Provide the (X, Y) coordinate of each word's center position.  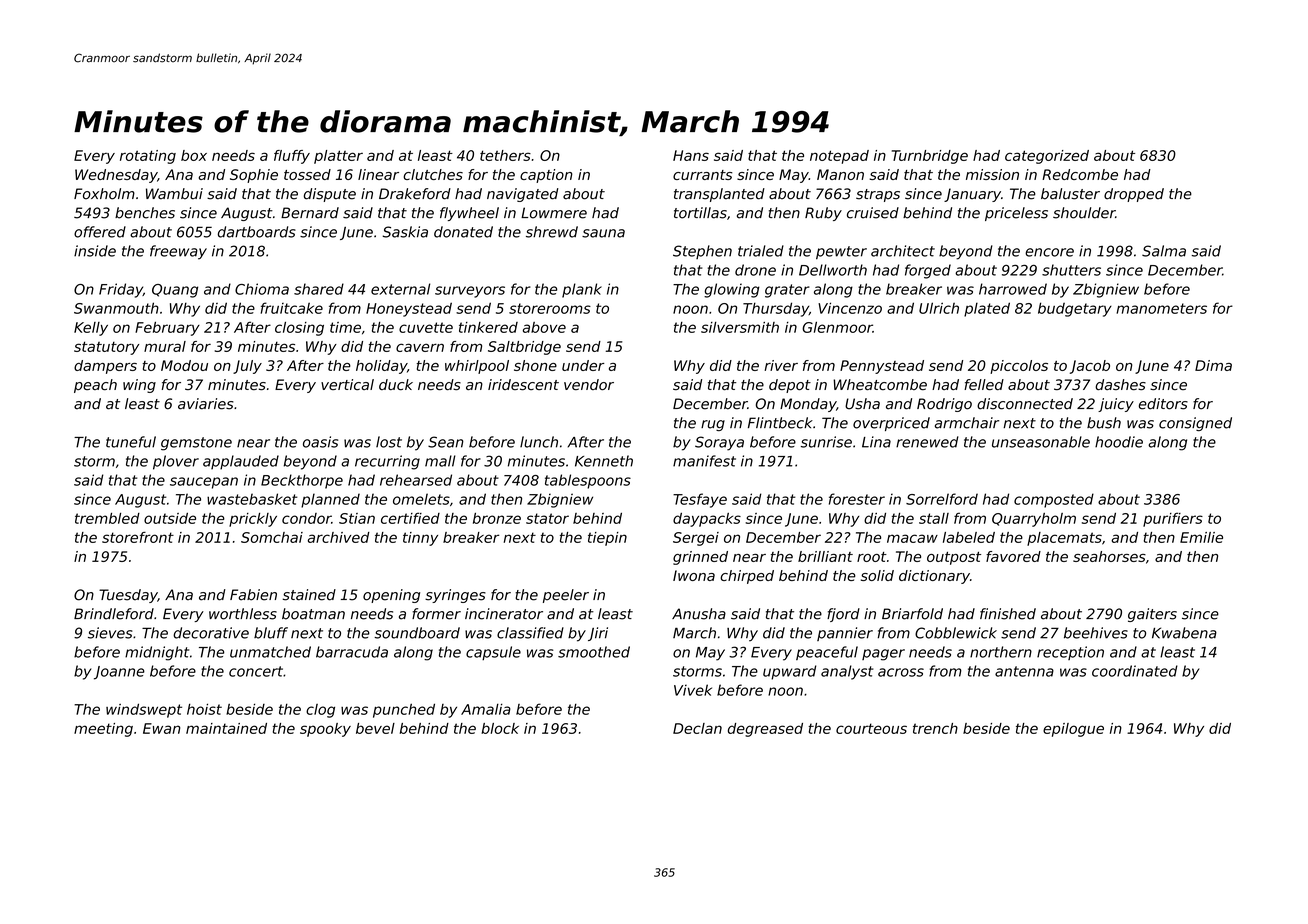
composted (1054, 500)
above (544, 327)
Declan (697, 728)
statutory (106, 348)
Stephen (702, 252)
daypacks (707, 520)
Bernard (310, 213)
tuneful (131, 442)
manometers (1161, 308)
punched (404, 710)
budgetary (1075, 309)
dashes (1120, 385)
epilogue (1073, 730)
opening (391, 596)
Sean (446, 442)
